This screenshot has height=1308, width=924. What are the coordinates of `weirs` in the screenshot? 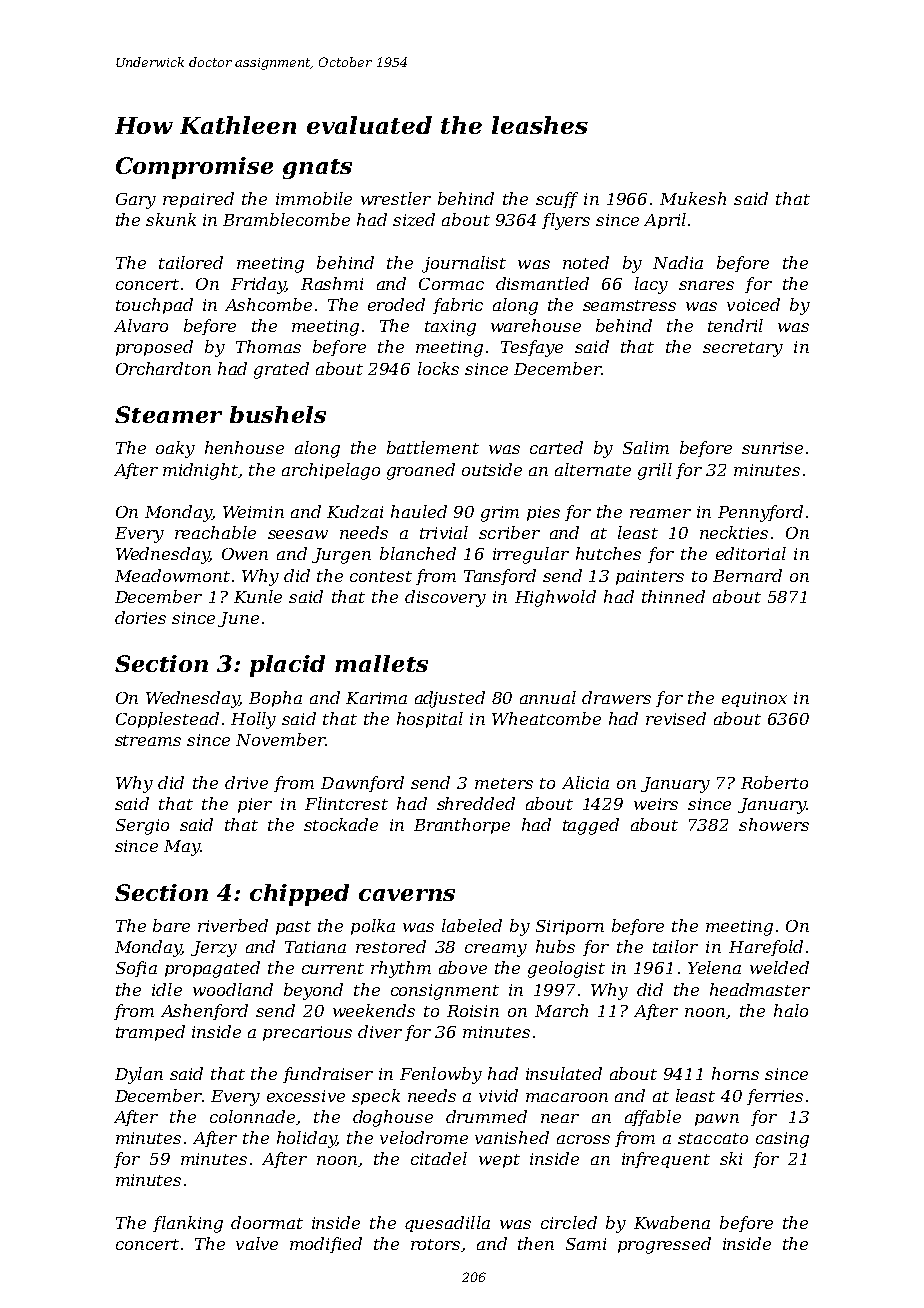 It's located at (656, 804).
